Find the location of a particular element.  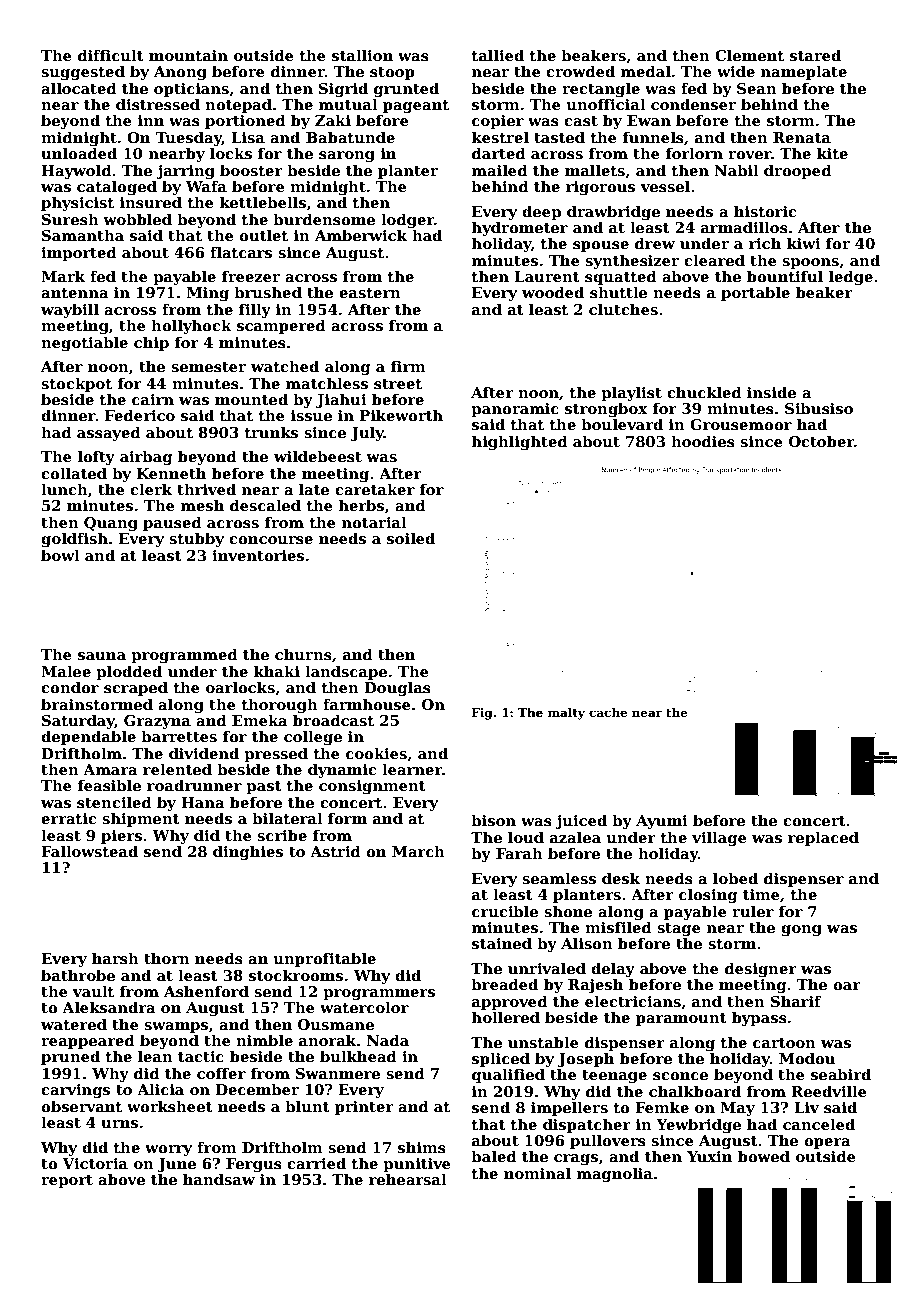

rigorous is located at coordinates (600, 188).
